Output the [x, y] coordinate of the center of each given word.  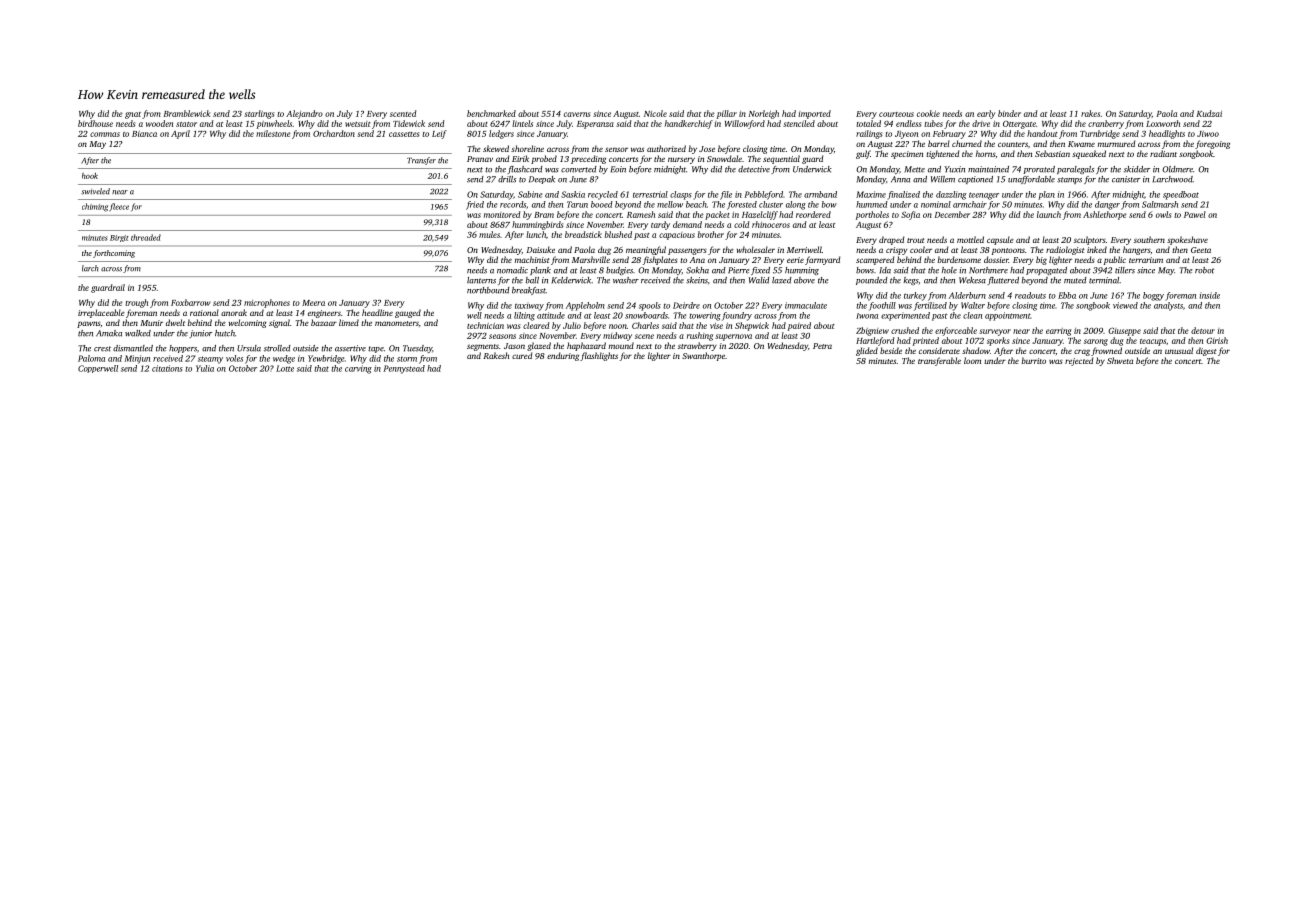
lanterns [481, 280]
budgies [619, 271]
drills [507, 179]
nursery [681, 160]
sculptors [1090, 240]
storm [407, 359]
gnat [133, 115]
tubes [933, 123]
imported [815, 114]
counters [1013, 144]
